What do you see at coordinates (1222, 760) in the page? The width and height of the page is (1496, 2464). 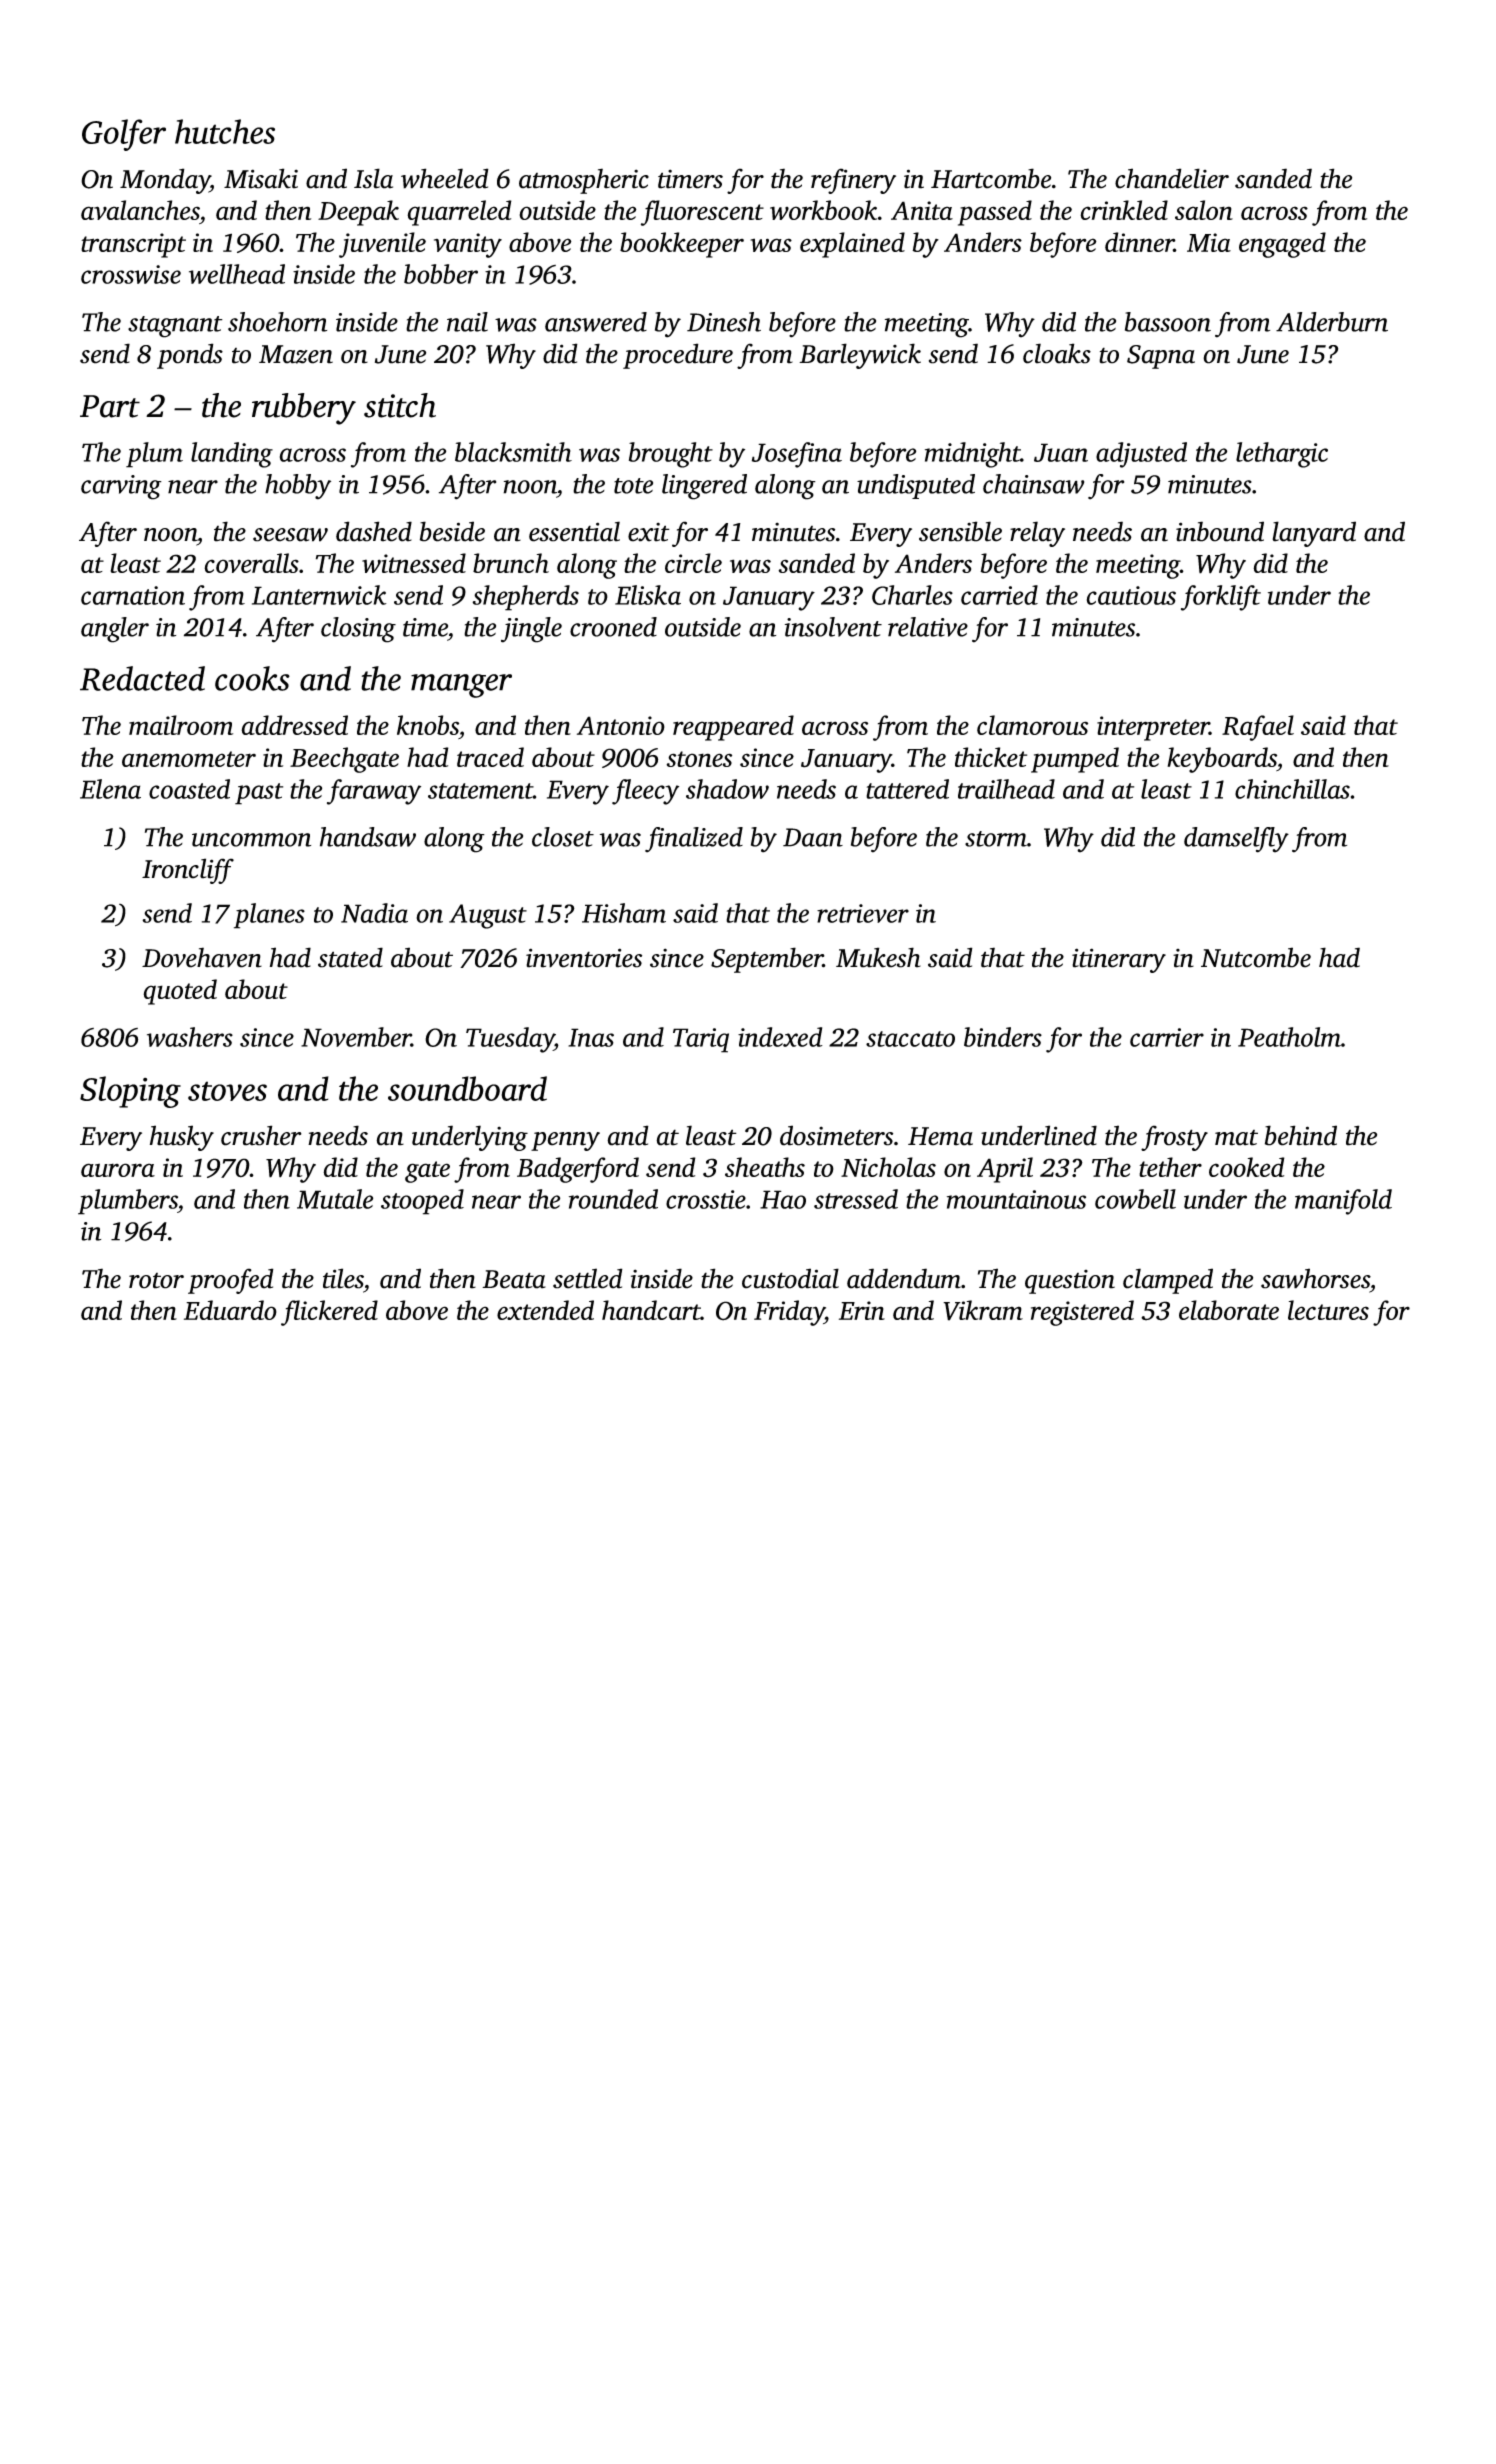 I see `keyboards` at bounding box center [1222, 760].
